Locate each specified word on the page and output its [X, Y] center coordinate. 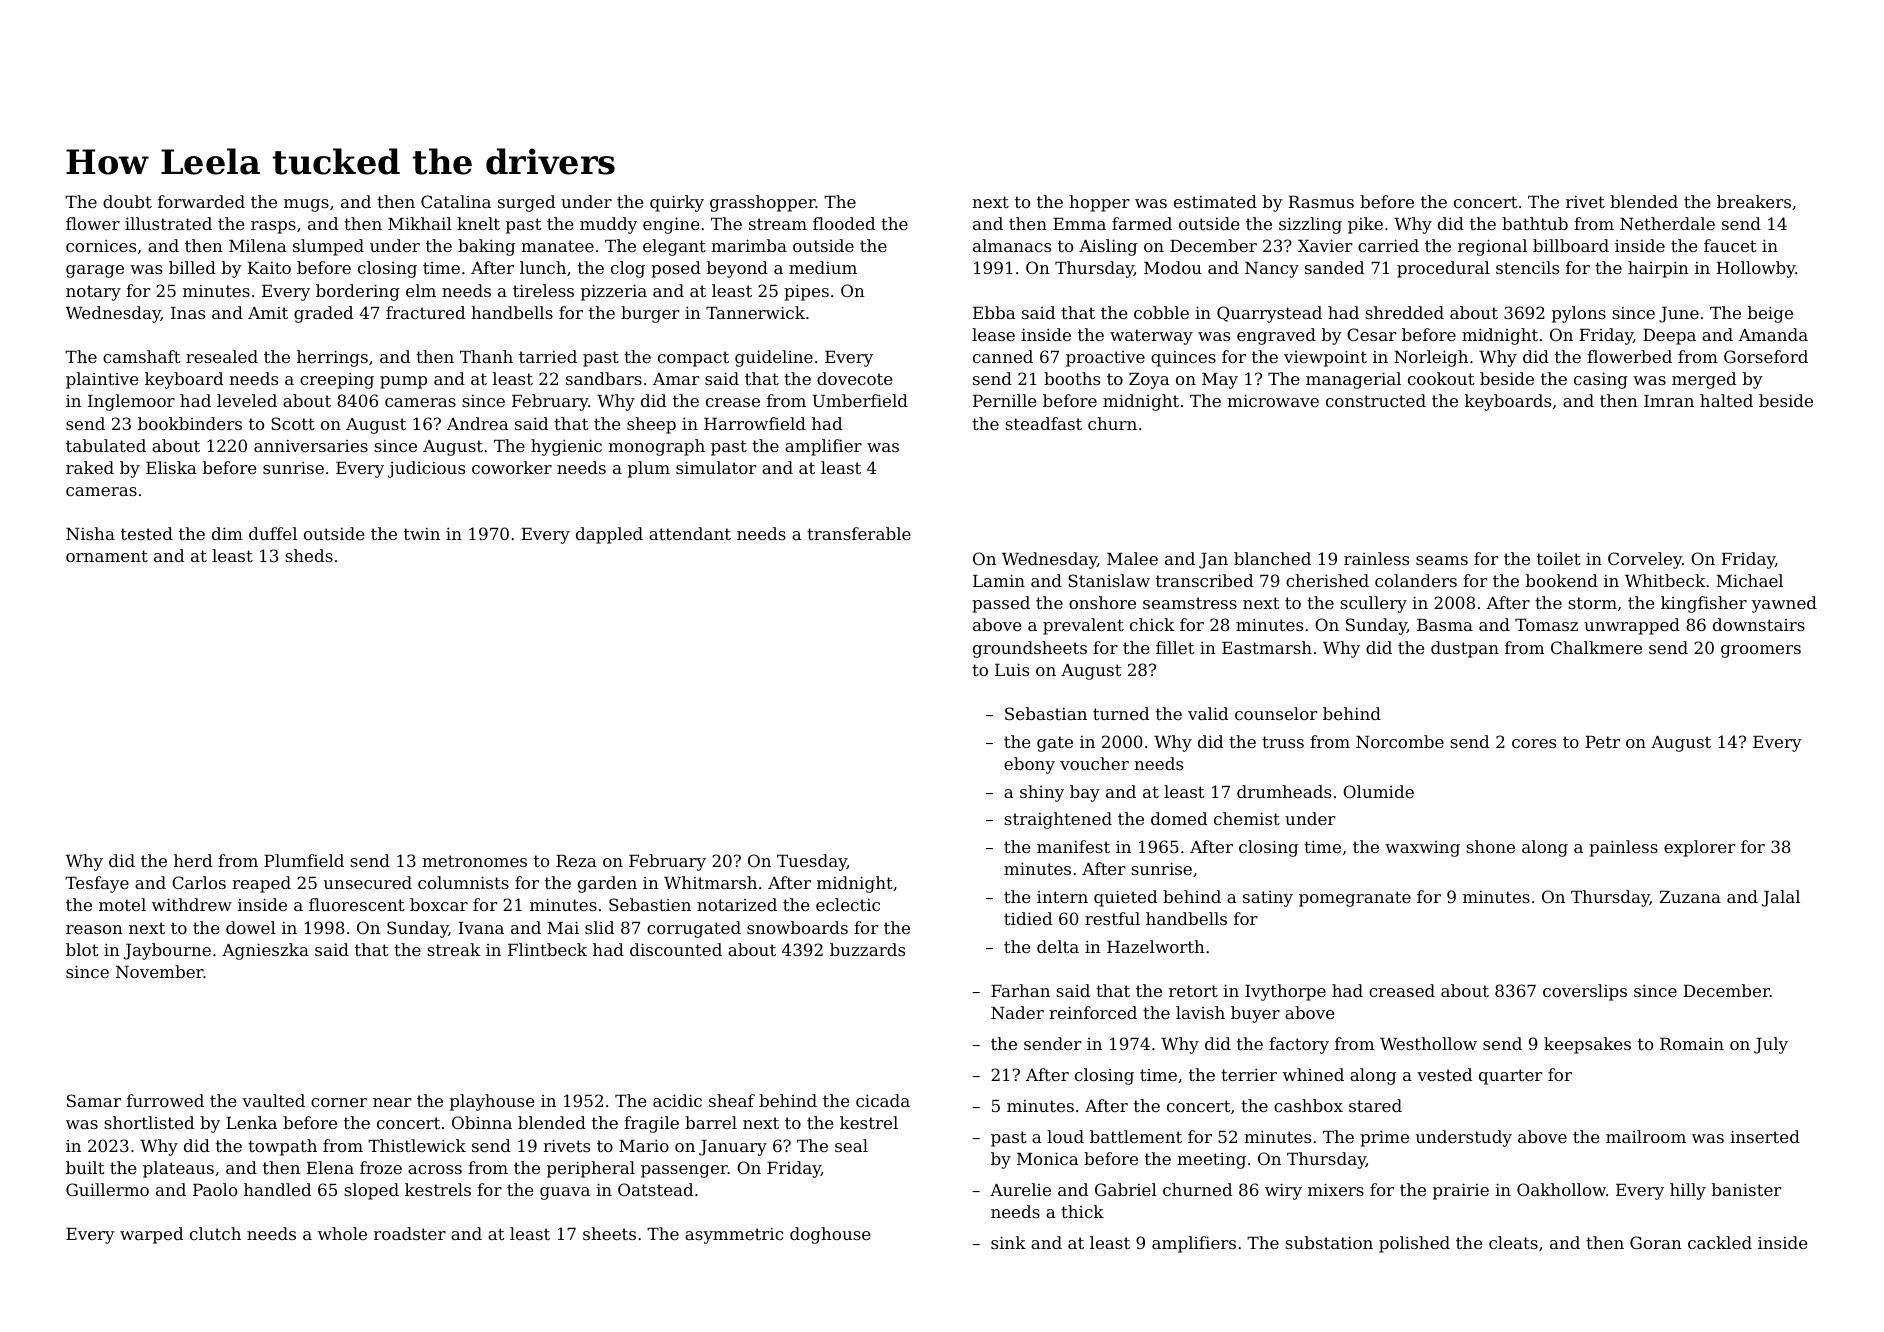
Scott [293, 423]
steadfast [1043, 423]
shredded [1404, 312]
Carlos [199, 882]
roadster [410, 1233]
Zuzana [1690, 897]
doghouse [830, 1235]
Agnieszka [265, 951]
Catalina [456, 201]
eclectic [848, 904]
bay [1085, 793]
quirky [677, 203]
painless [1623, 848]
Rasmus [1321, 202]
